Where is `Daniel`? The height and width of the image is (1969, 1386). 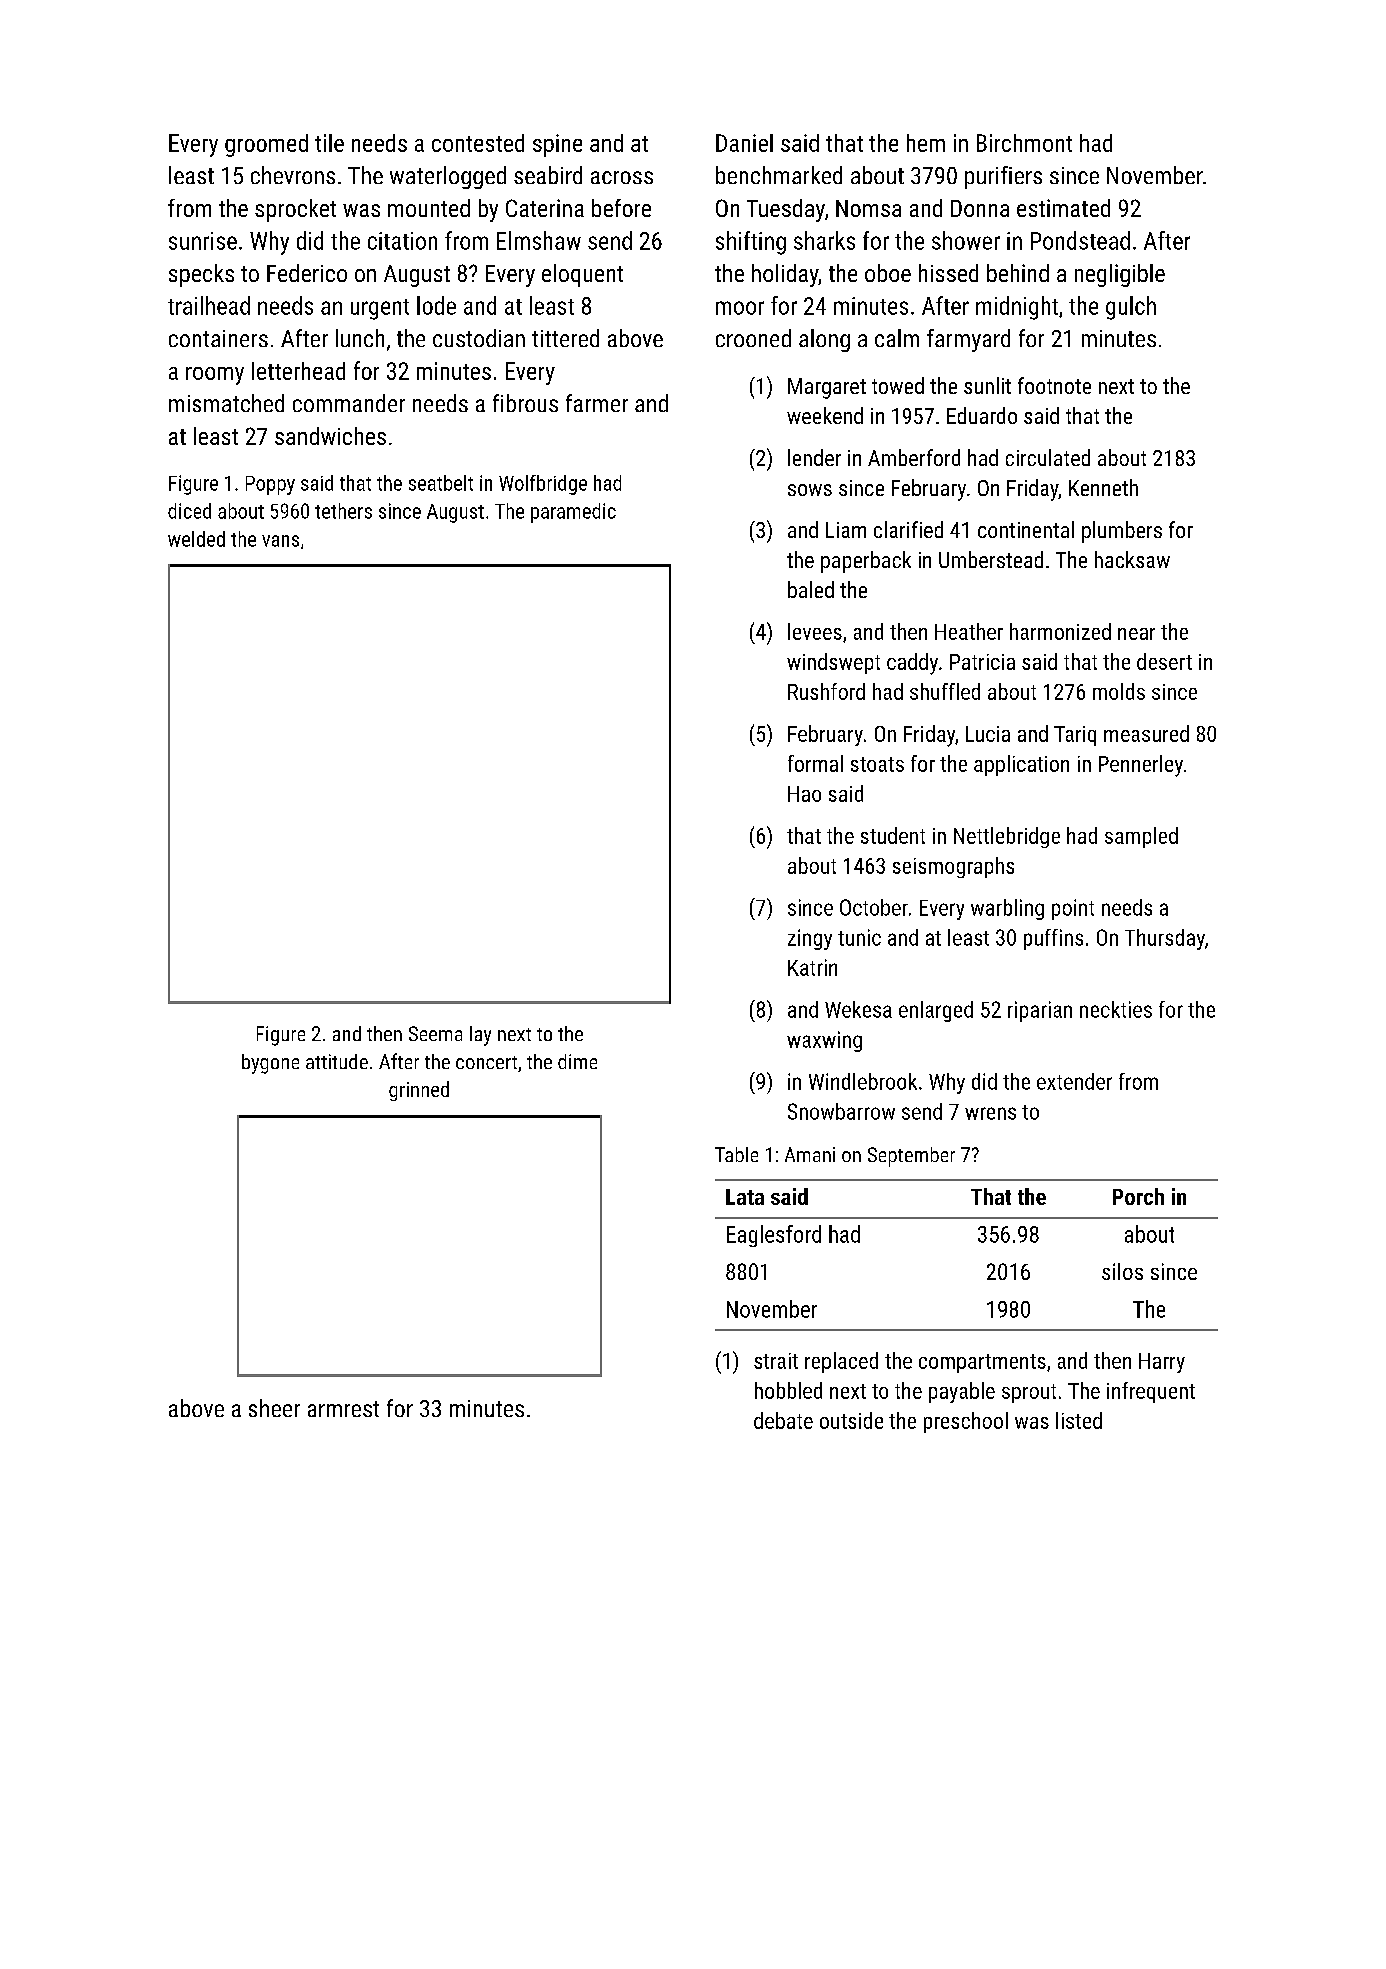 Daniel is located at coordinates (744, 143).
